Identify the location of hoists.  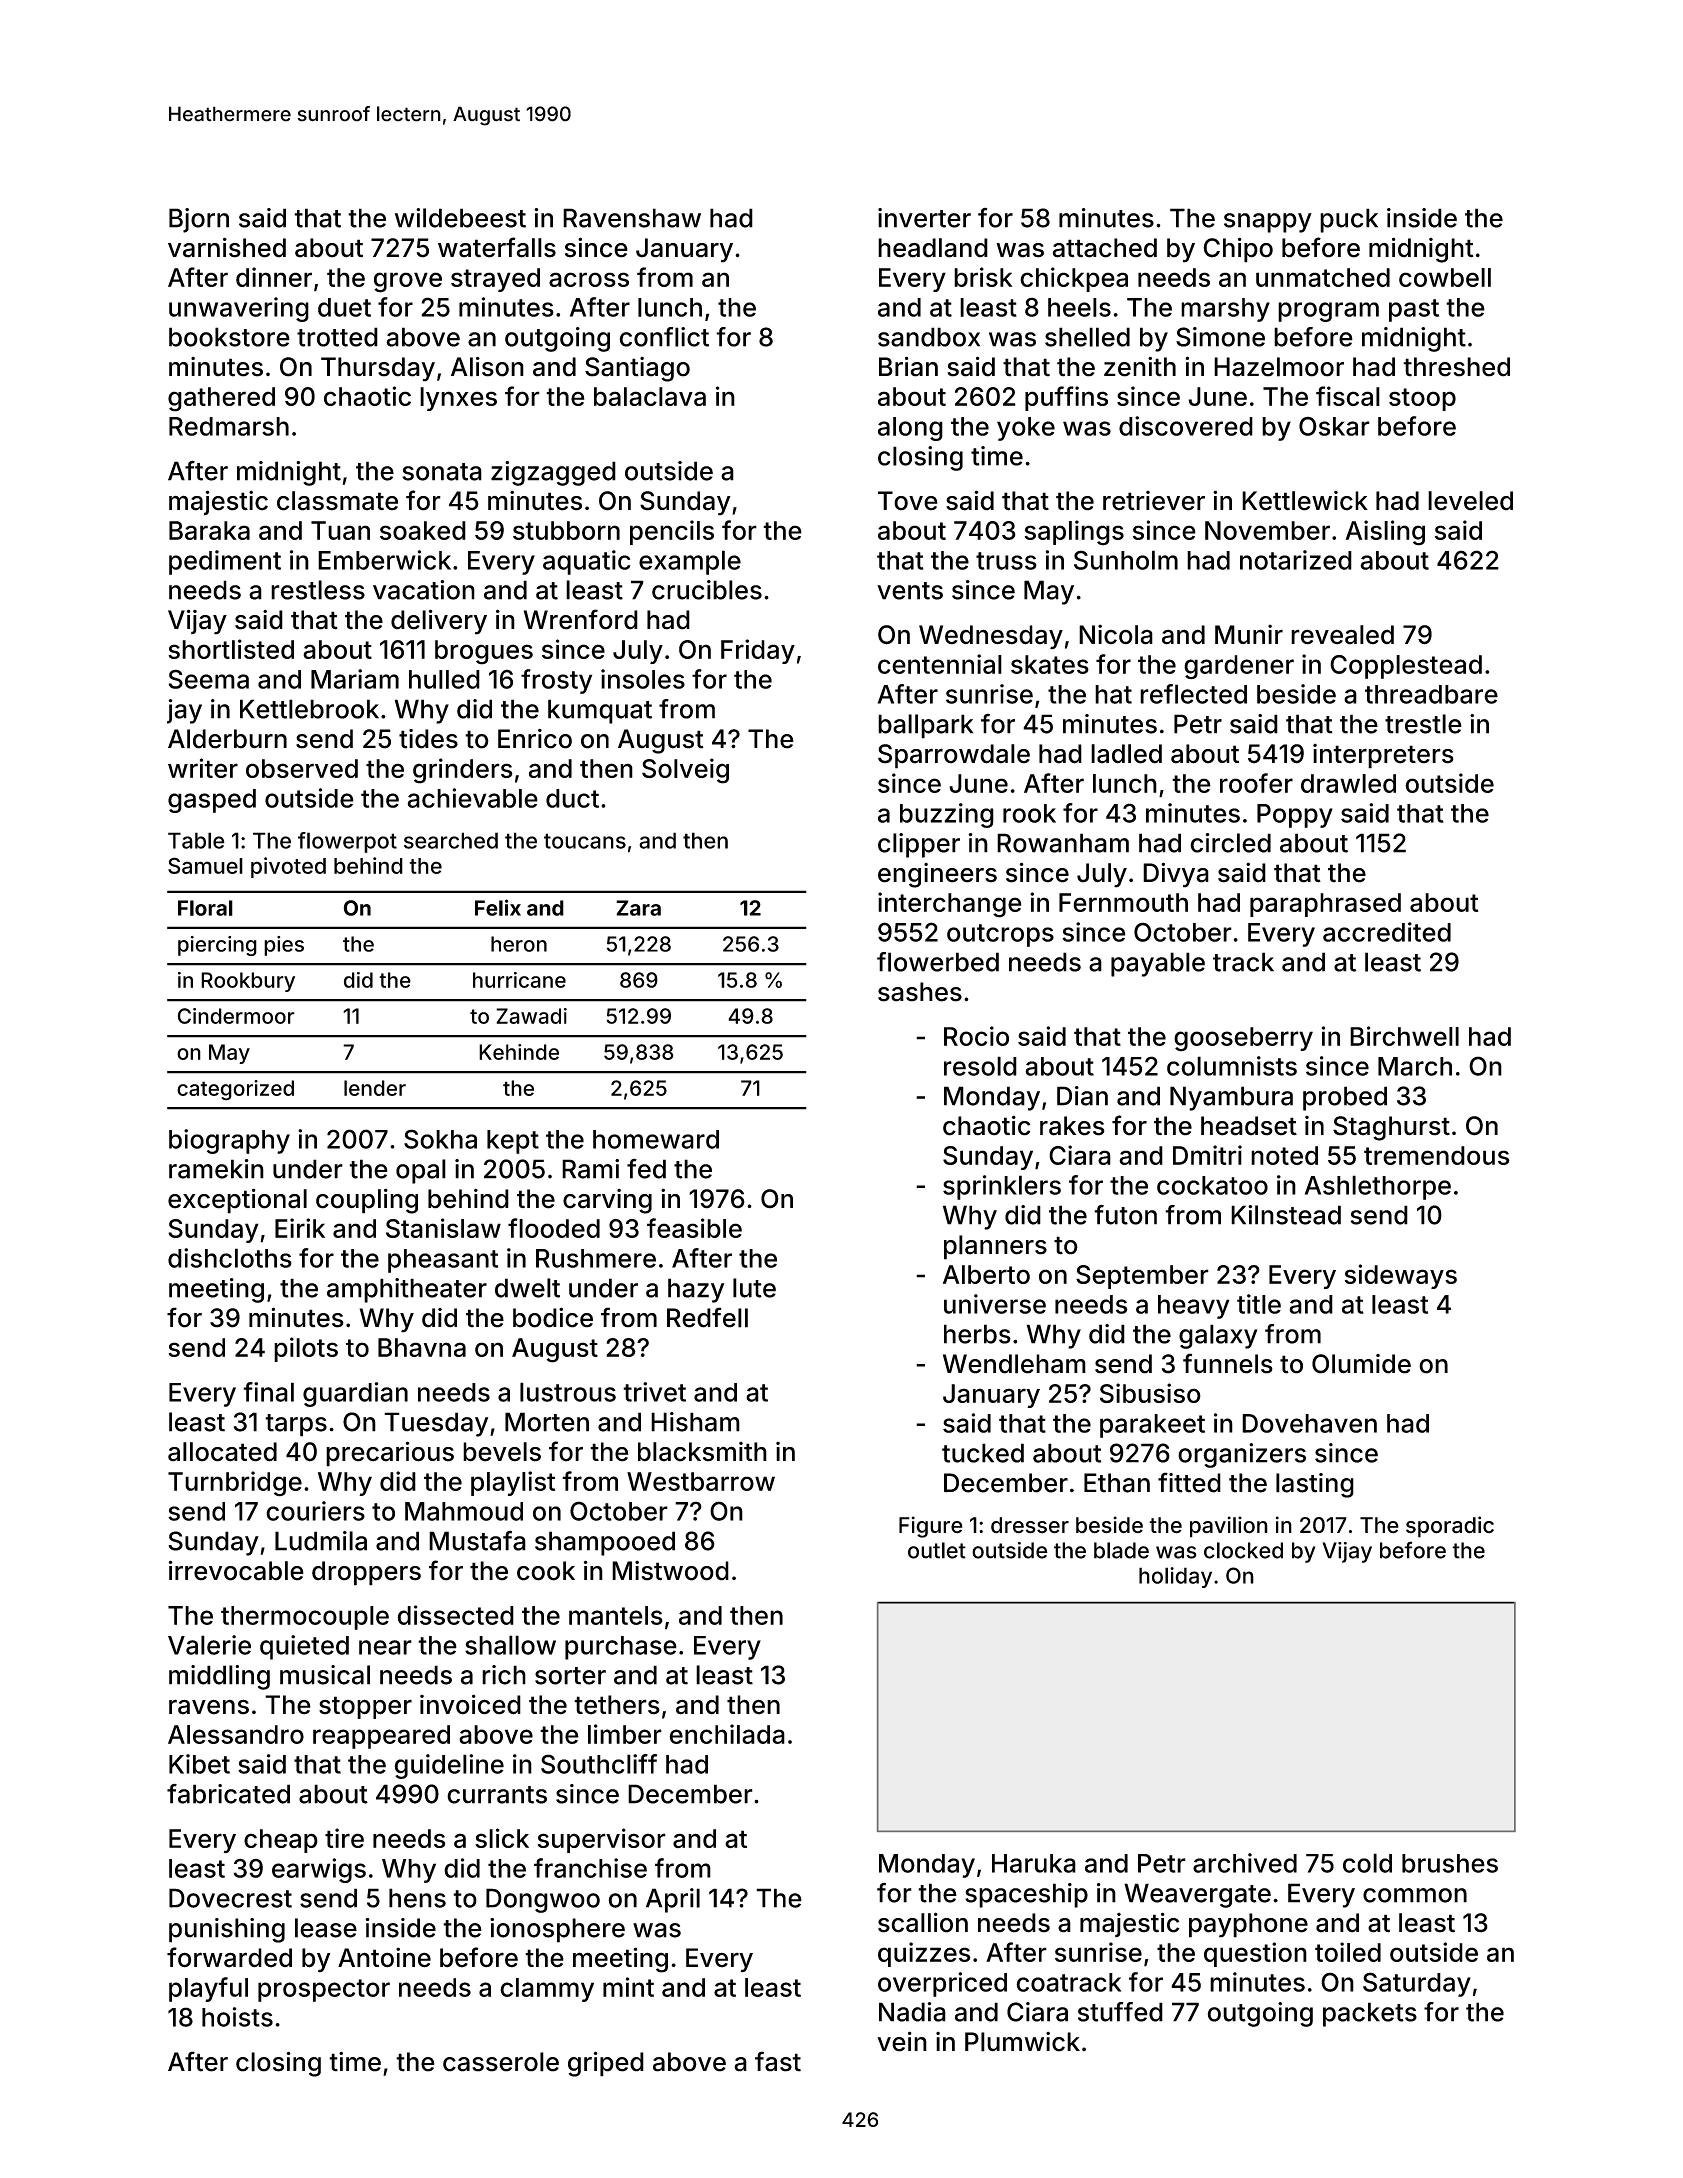
(237, 2017).
